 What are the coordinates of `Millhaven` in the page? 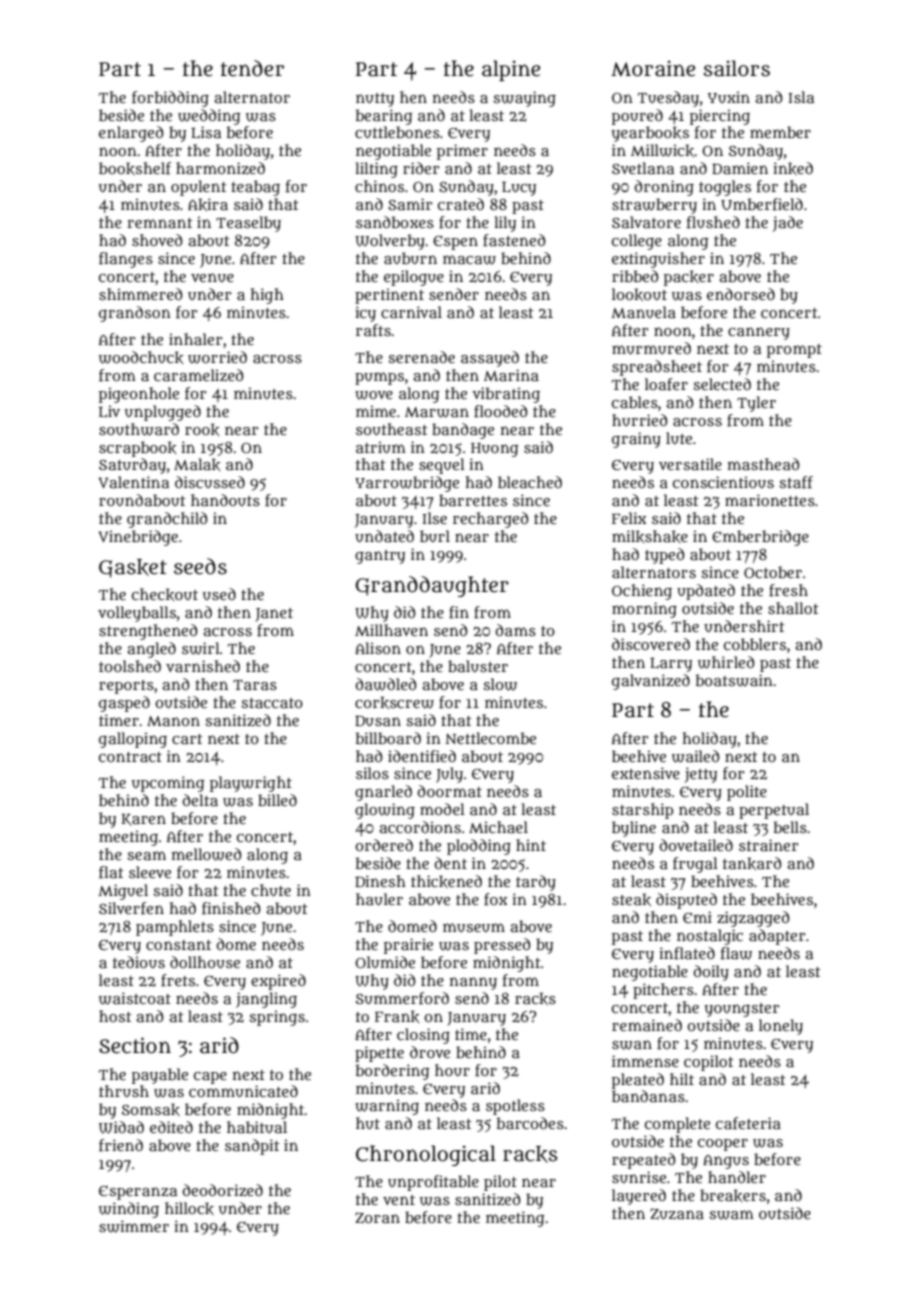 It's located at (391, 630).
